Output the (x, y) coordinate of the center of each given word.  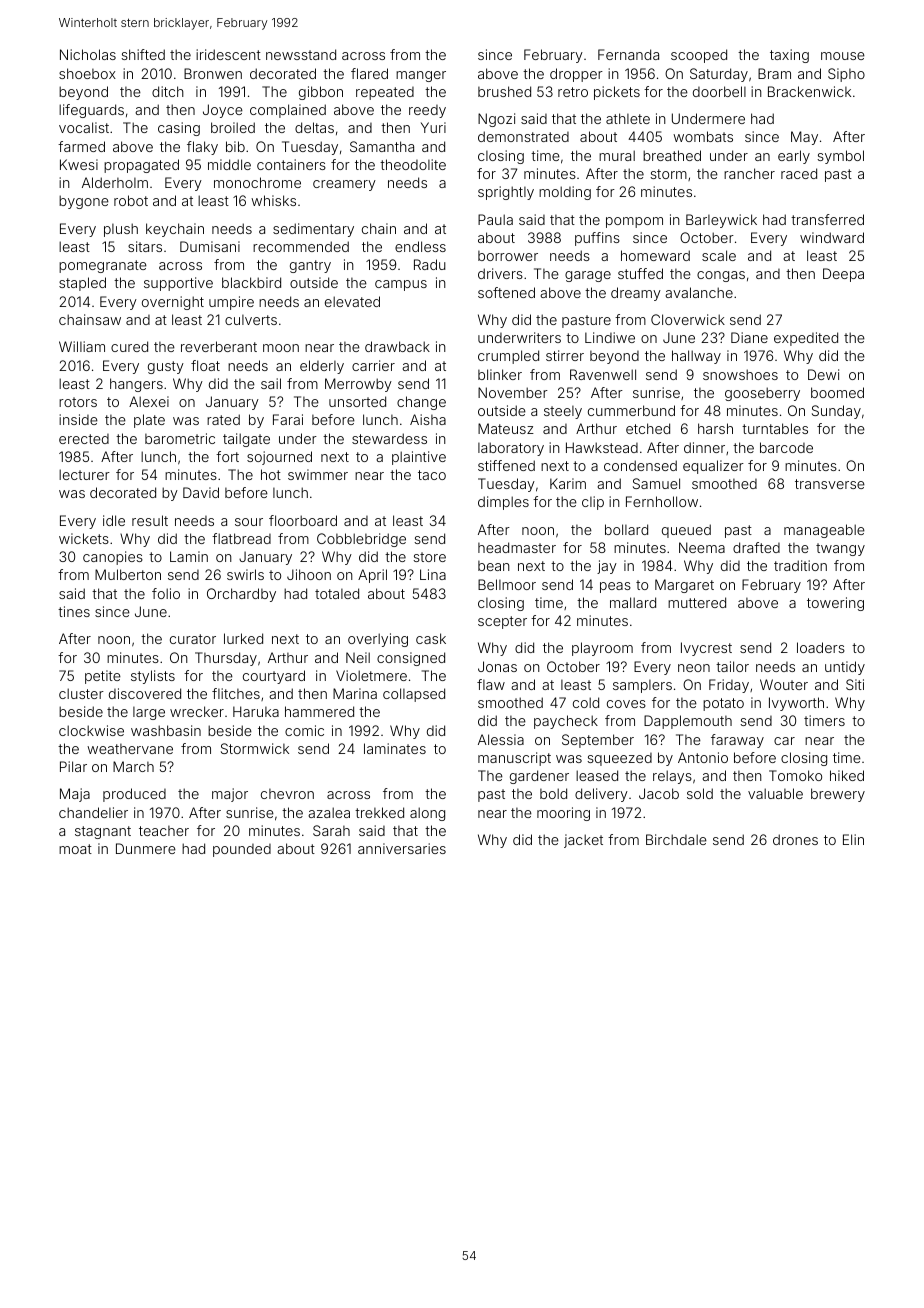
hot (271, 474)
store (429, 557)
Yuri (433, 127)
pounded (242, 850)
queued (686, 531)
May (804, 138)
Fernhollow (662, 501)
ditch (168, 91)
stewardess (389, 438)
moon (281, 348)
